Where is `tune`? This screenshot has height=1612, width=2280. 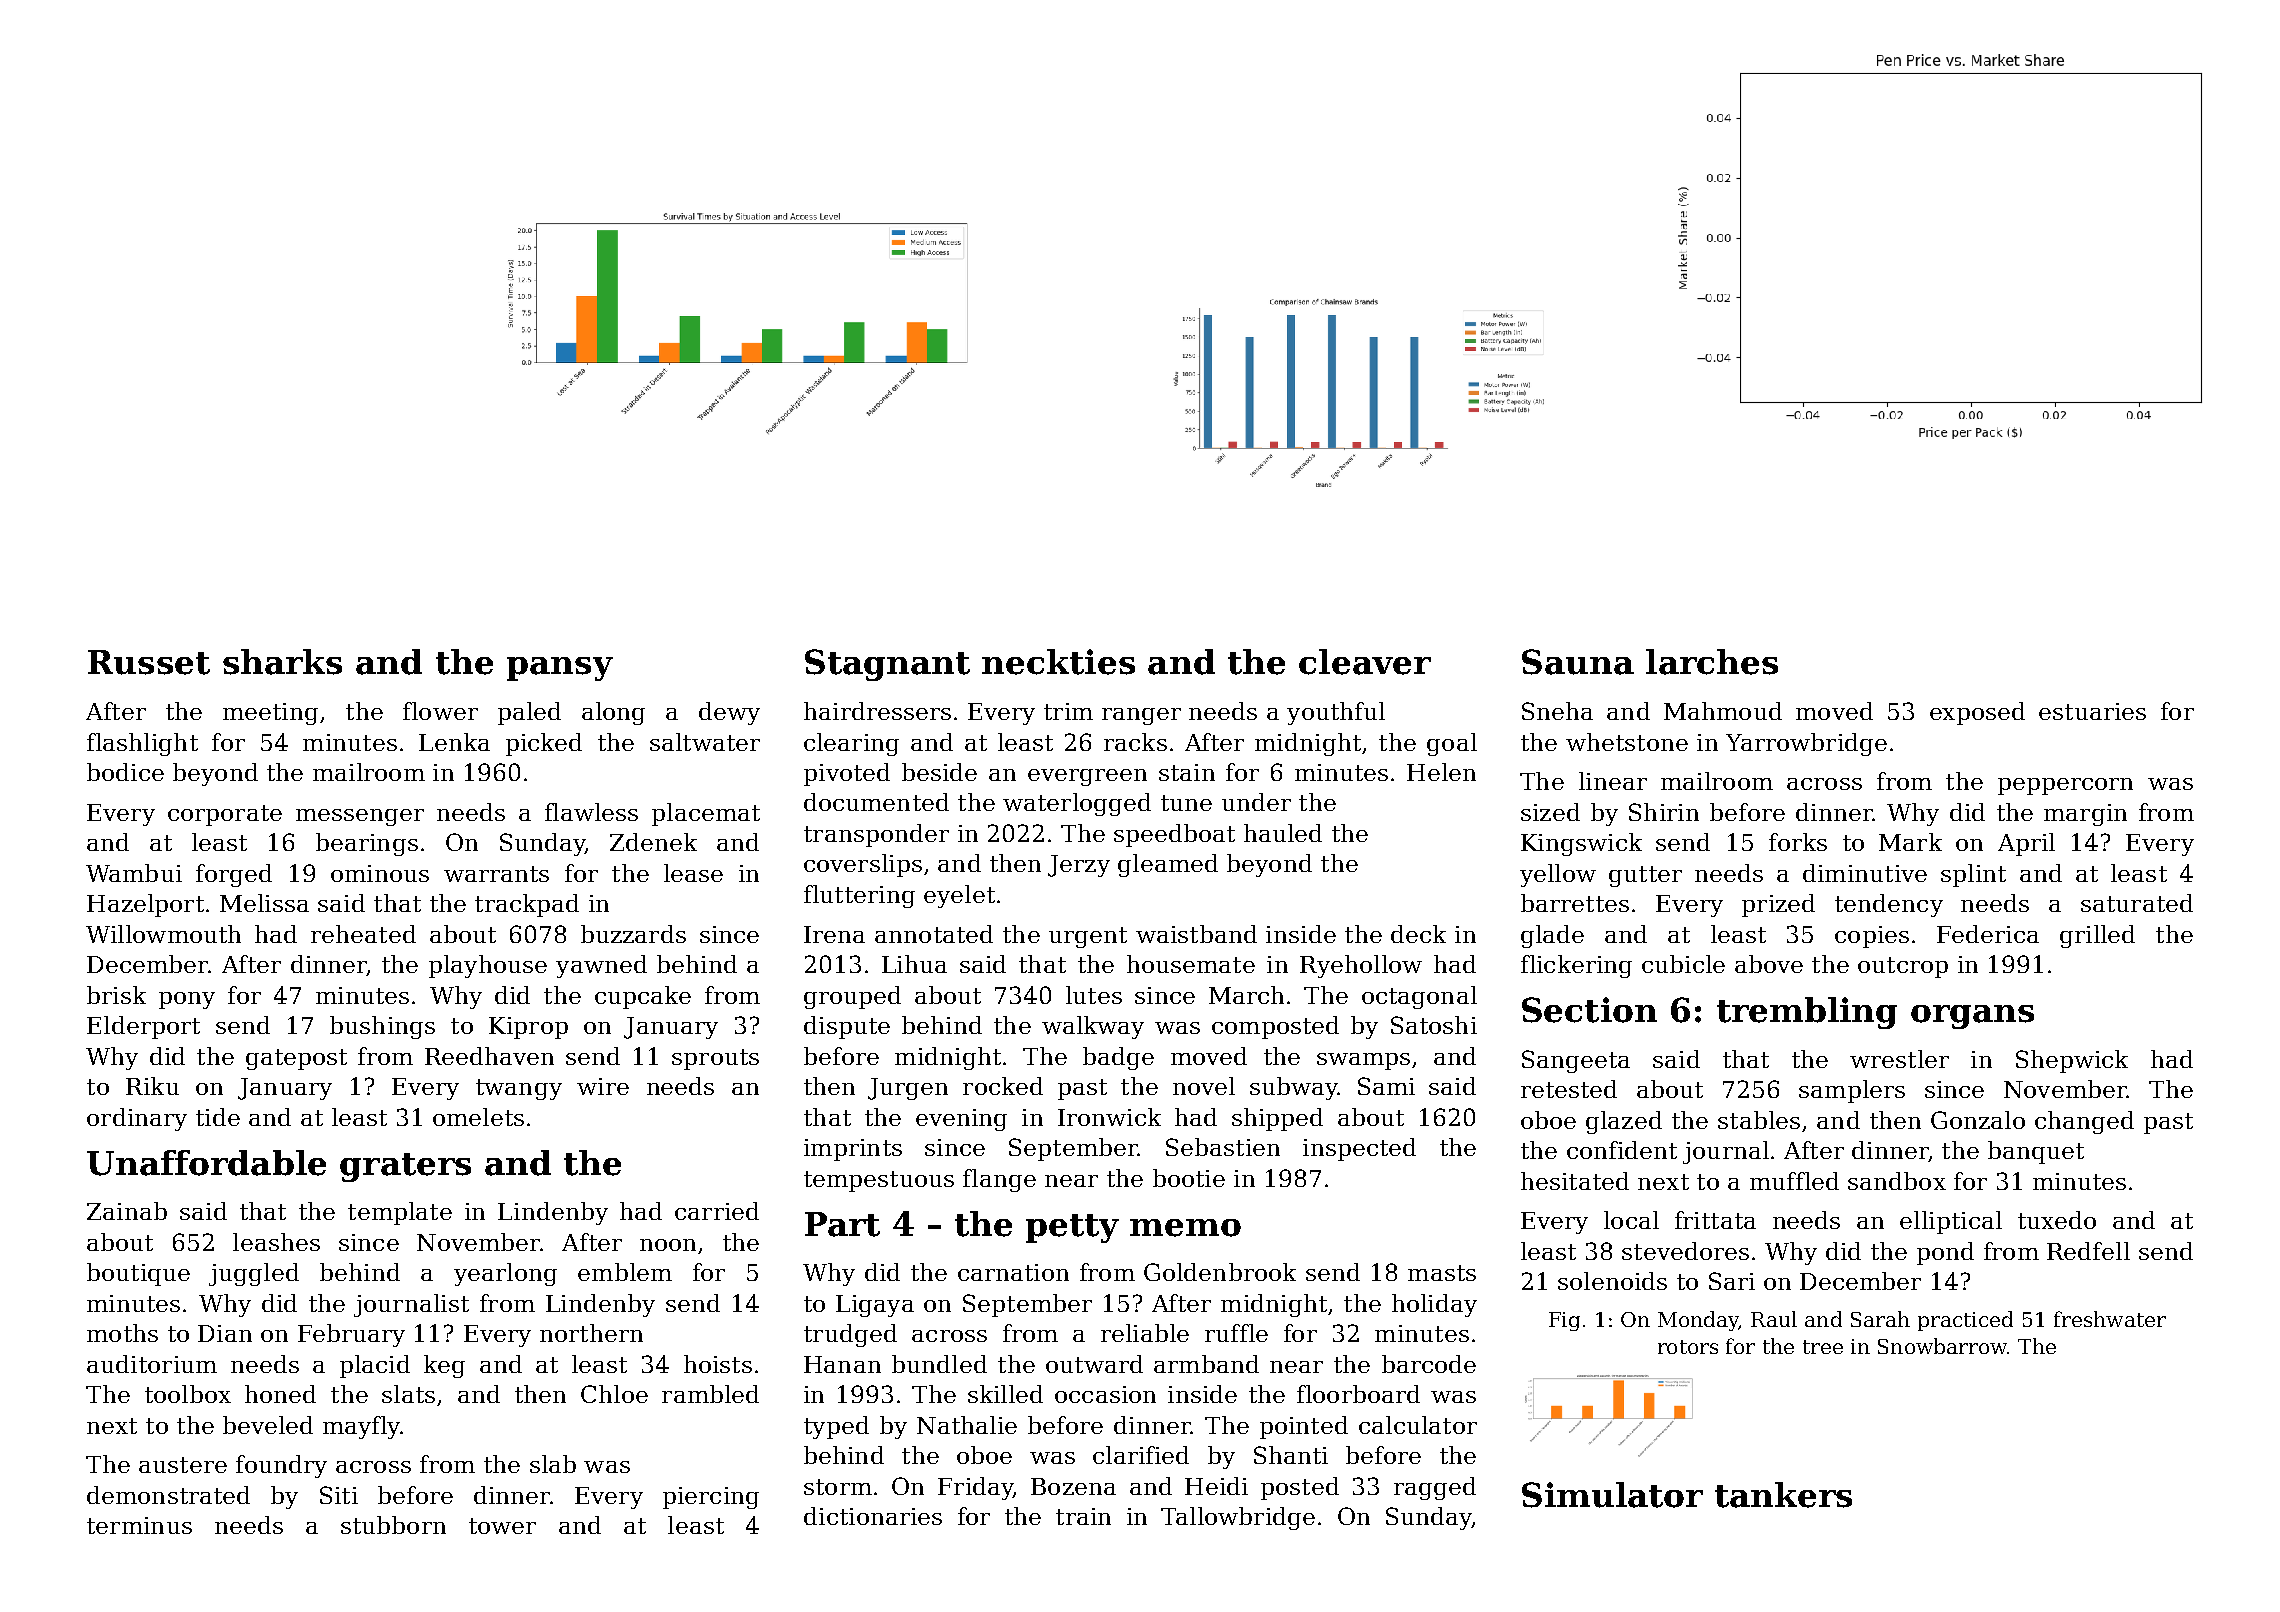
tune is located at coordinates (1186, 803).
